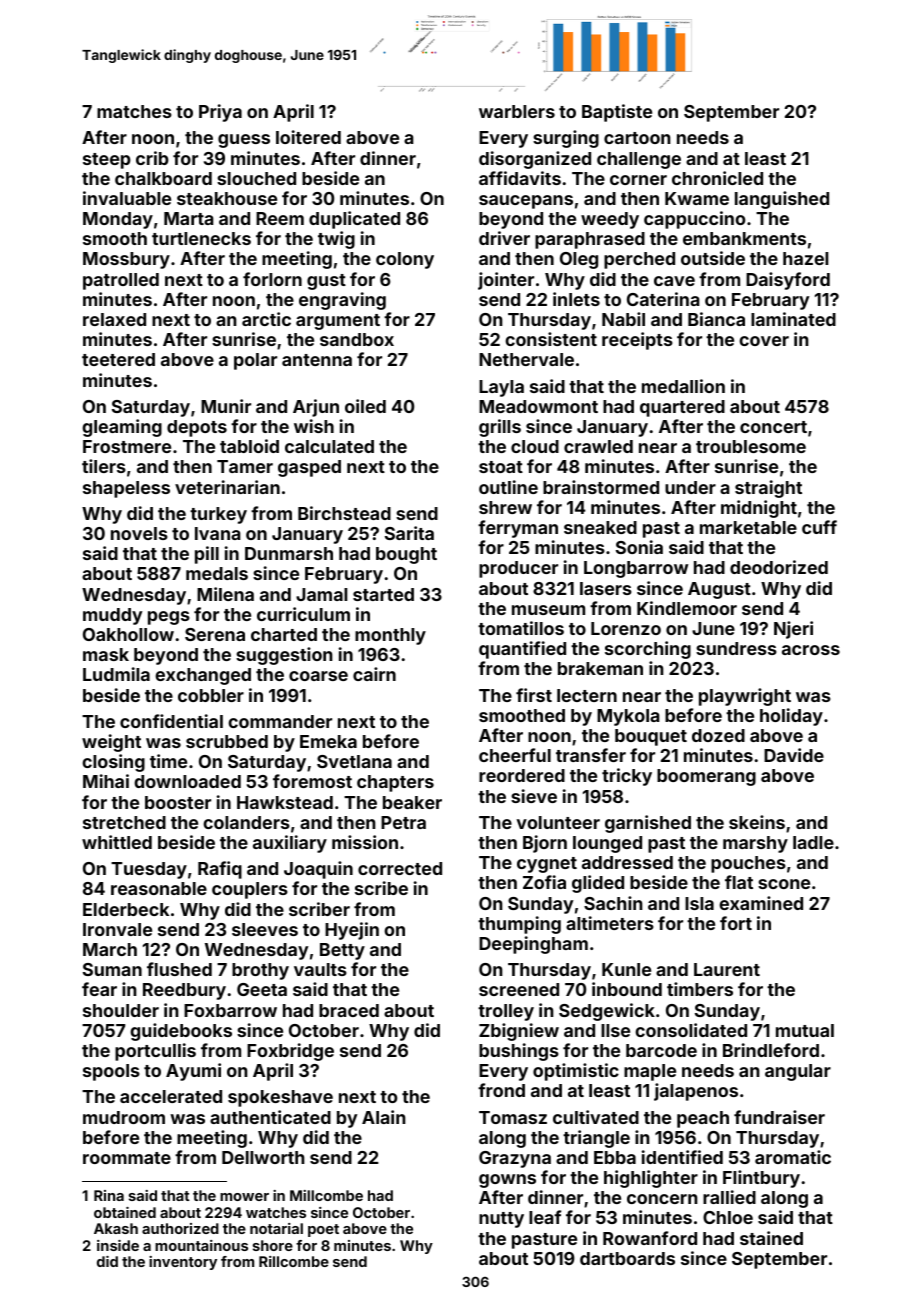  I want to click on ladle, so click(813, 842).
